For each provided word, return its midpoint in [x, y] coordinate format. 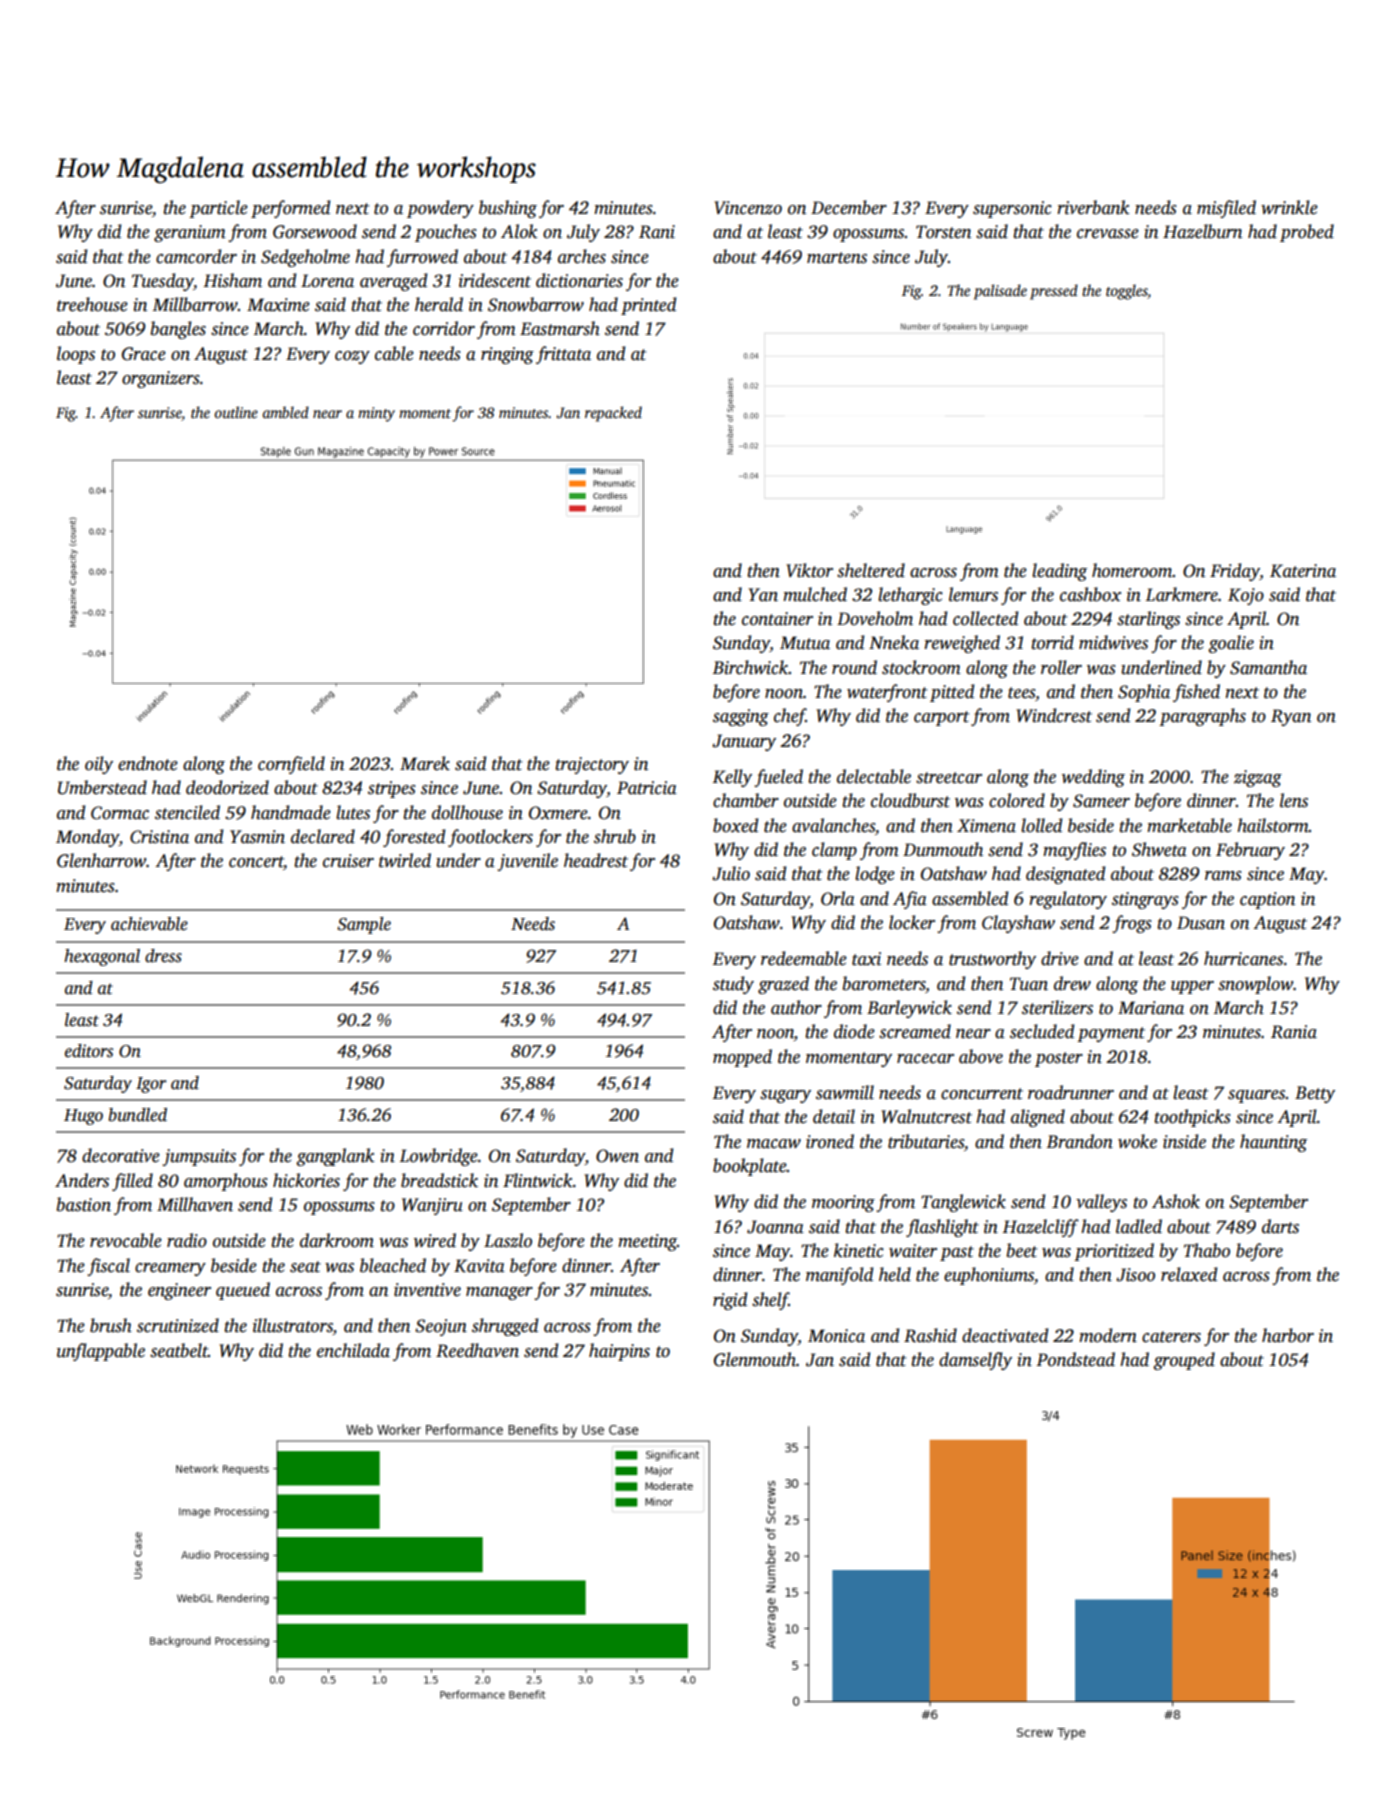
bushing [508, 209]
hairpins [619, 1352]
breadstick [439, 1180]
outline [236, 412]
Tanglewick [963, 1203]
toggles [1127, 292]
